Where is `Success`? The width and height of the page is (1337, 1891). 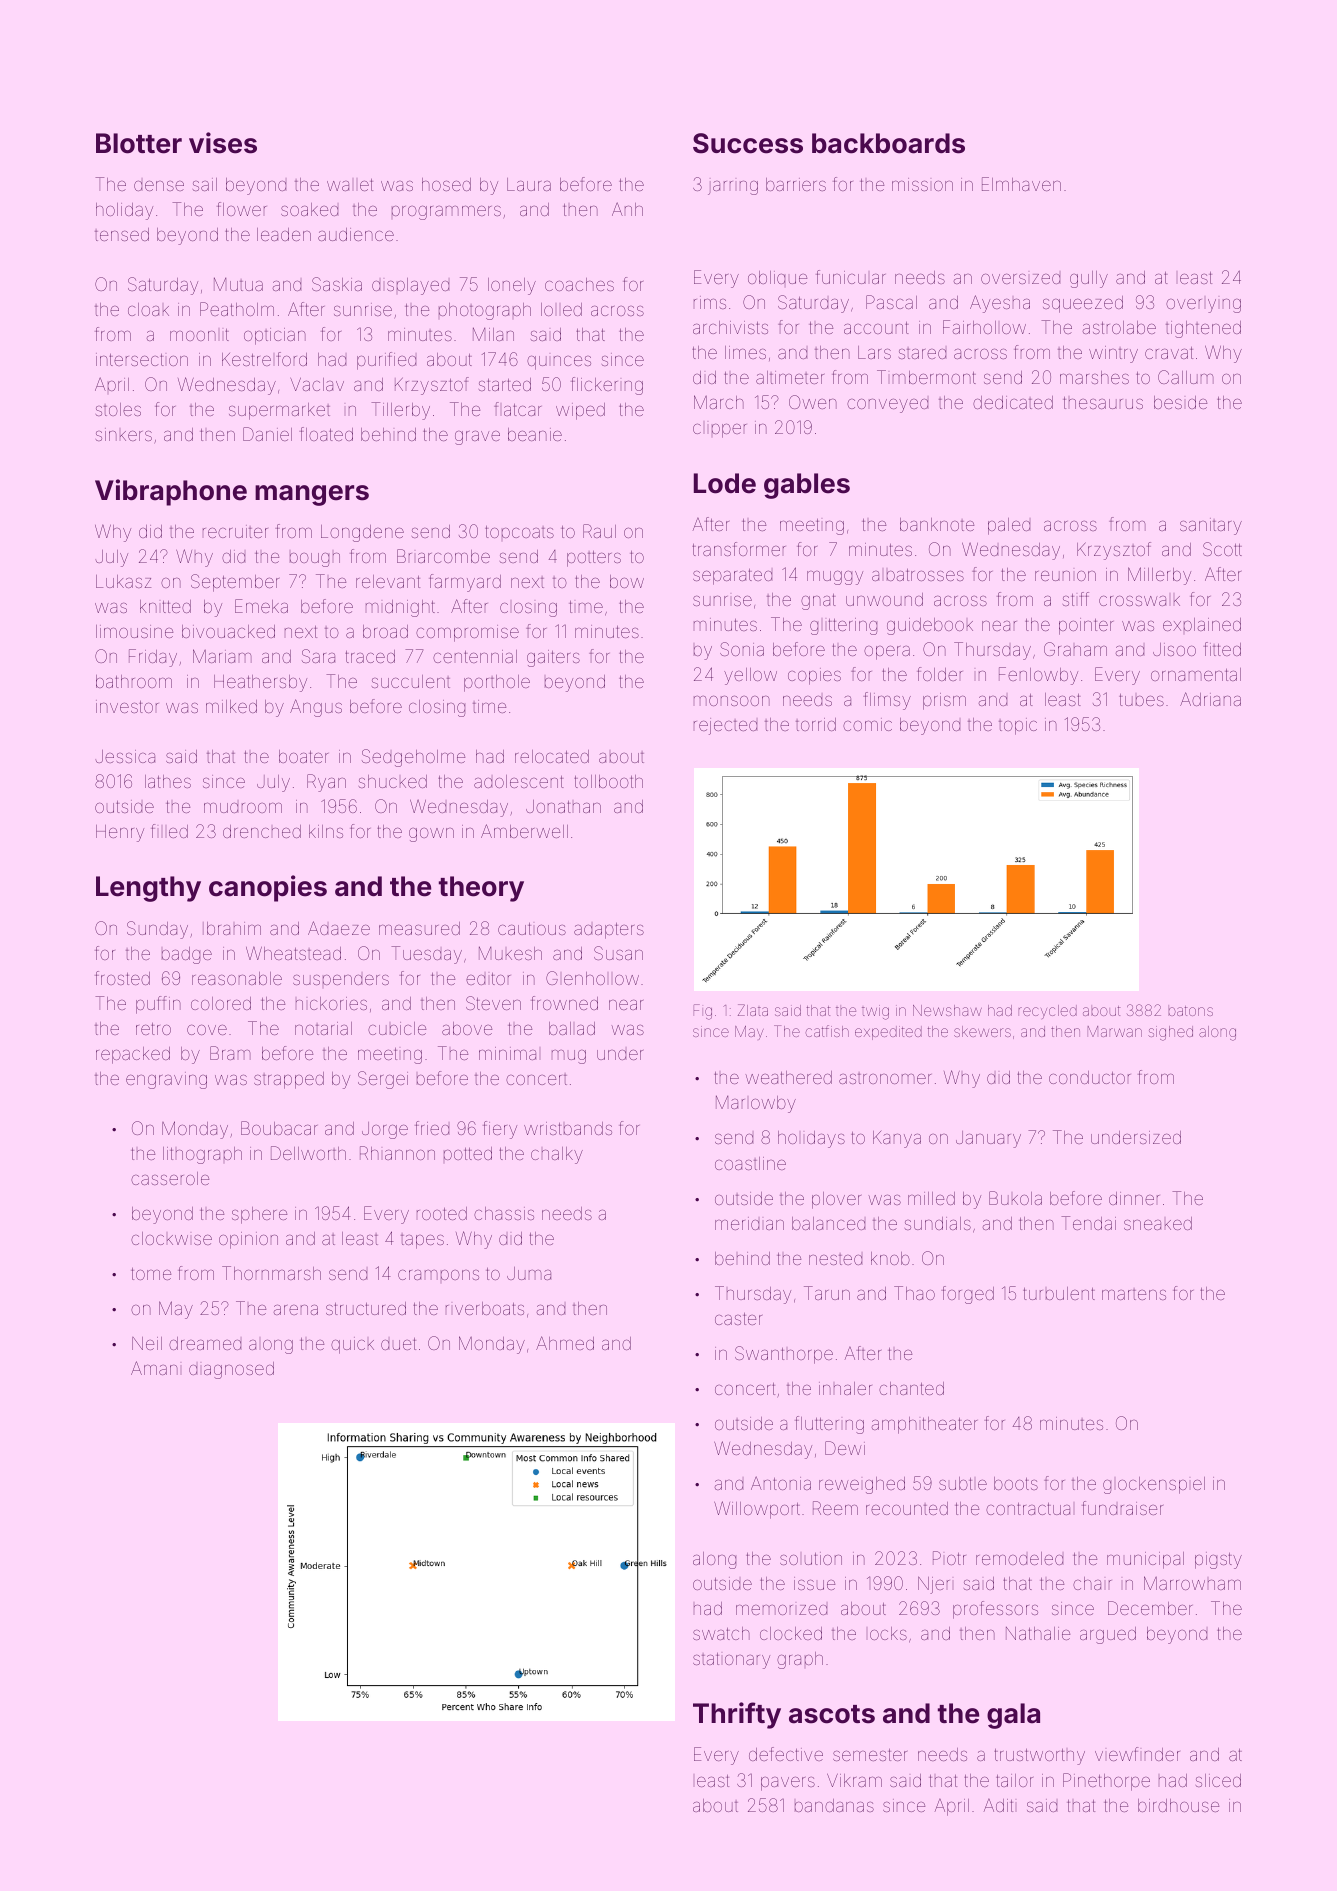
Success is located at coordinates (748, 143).
